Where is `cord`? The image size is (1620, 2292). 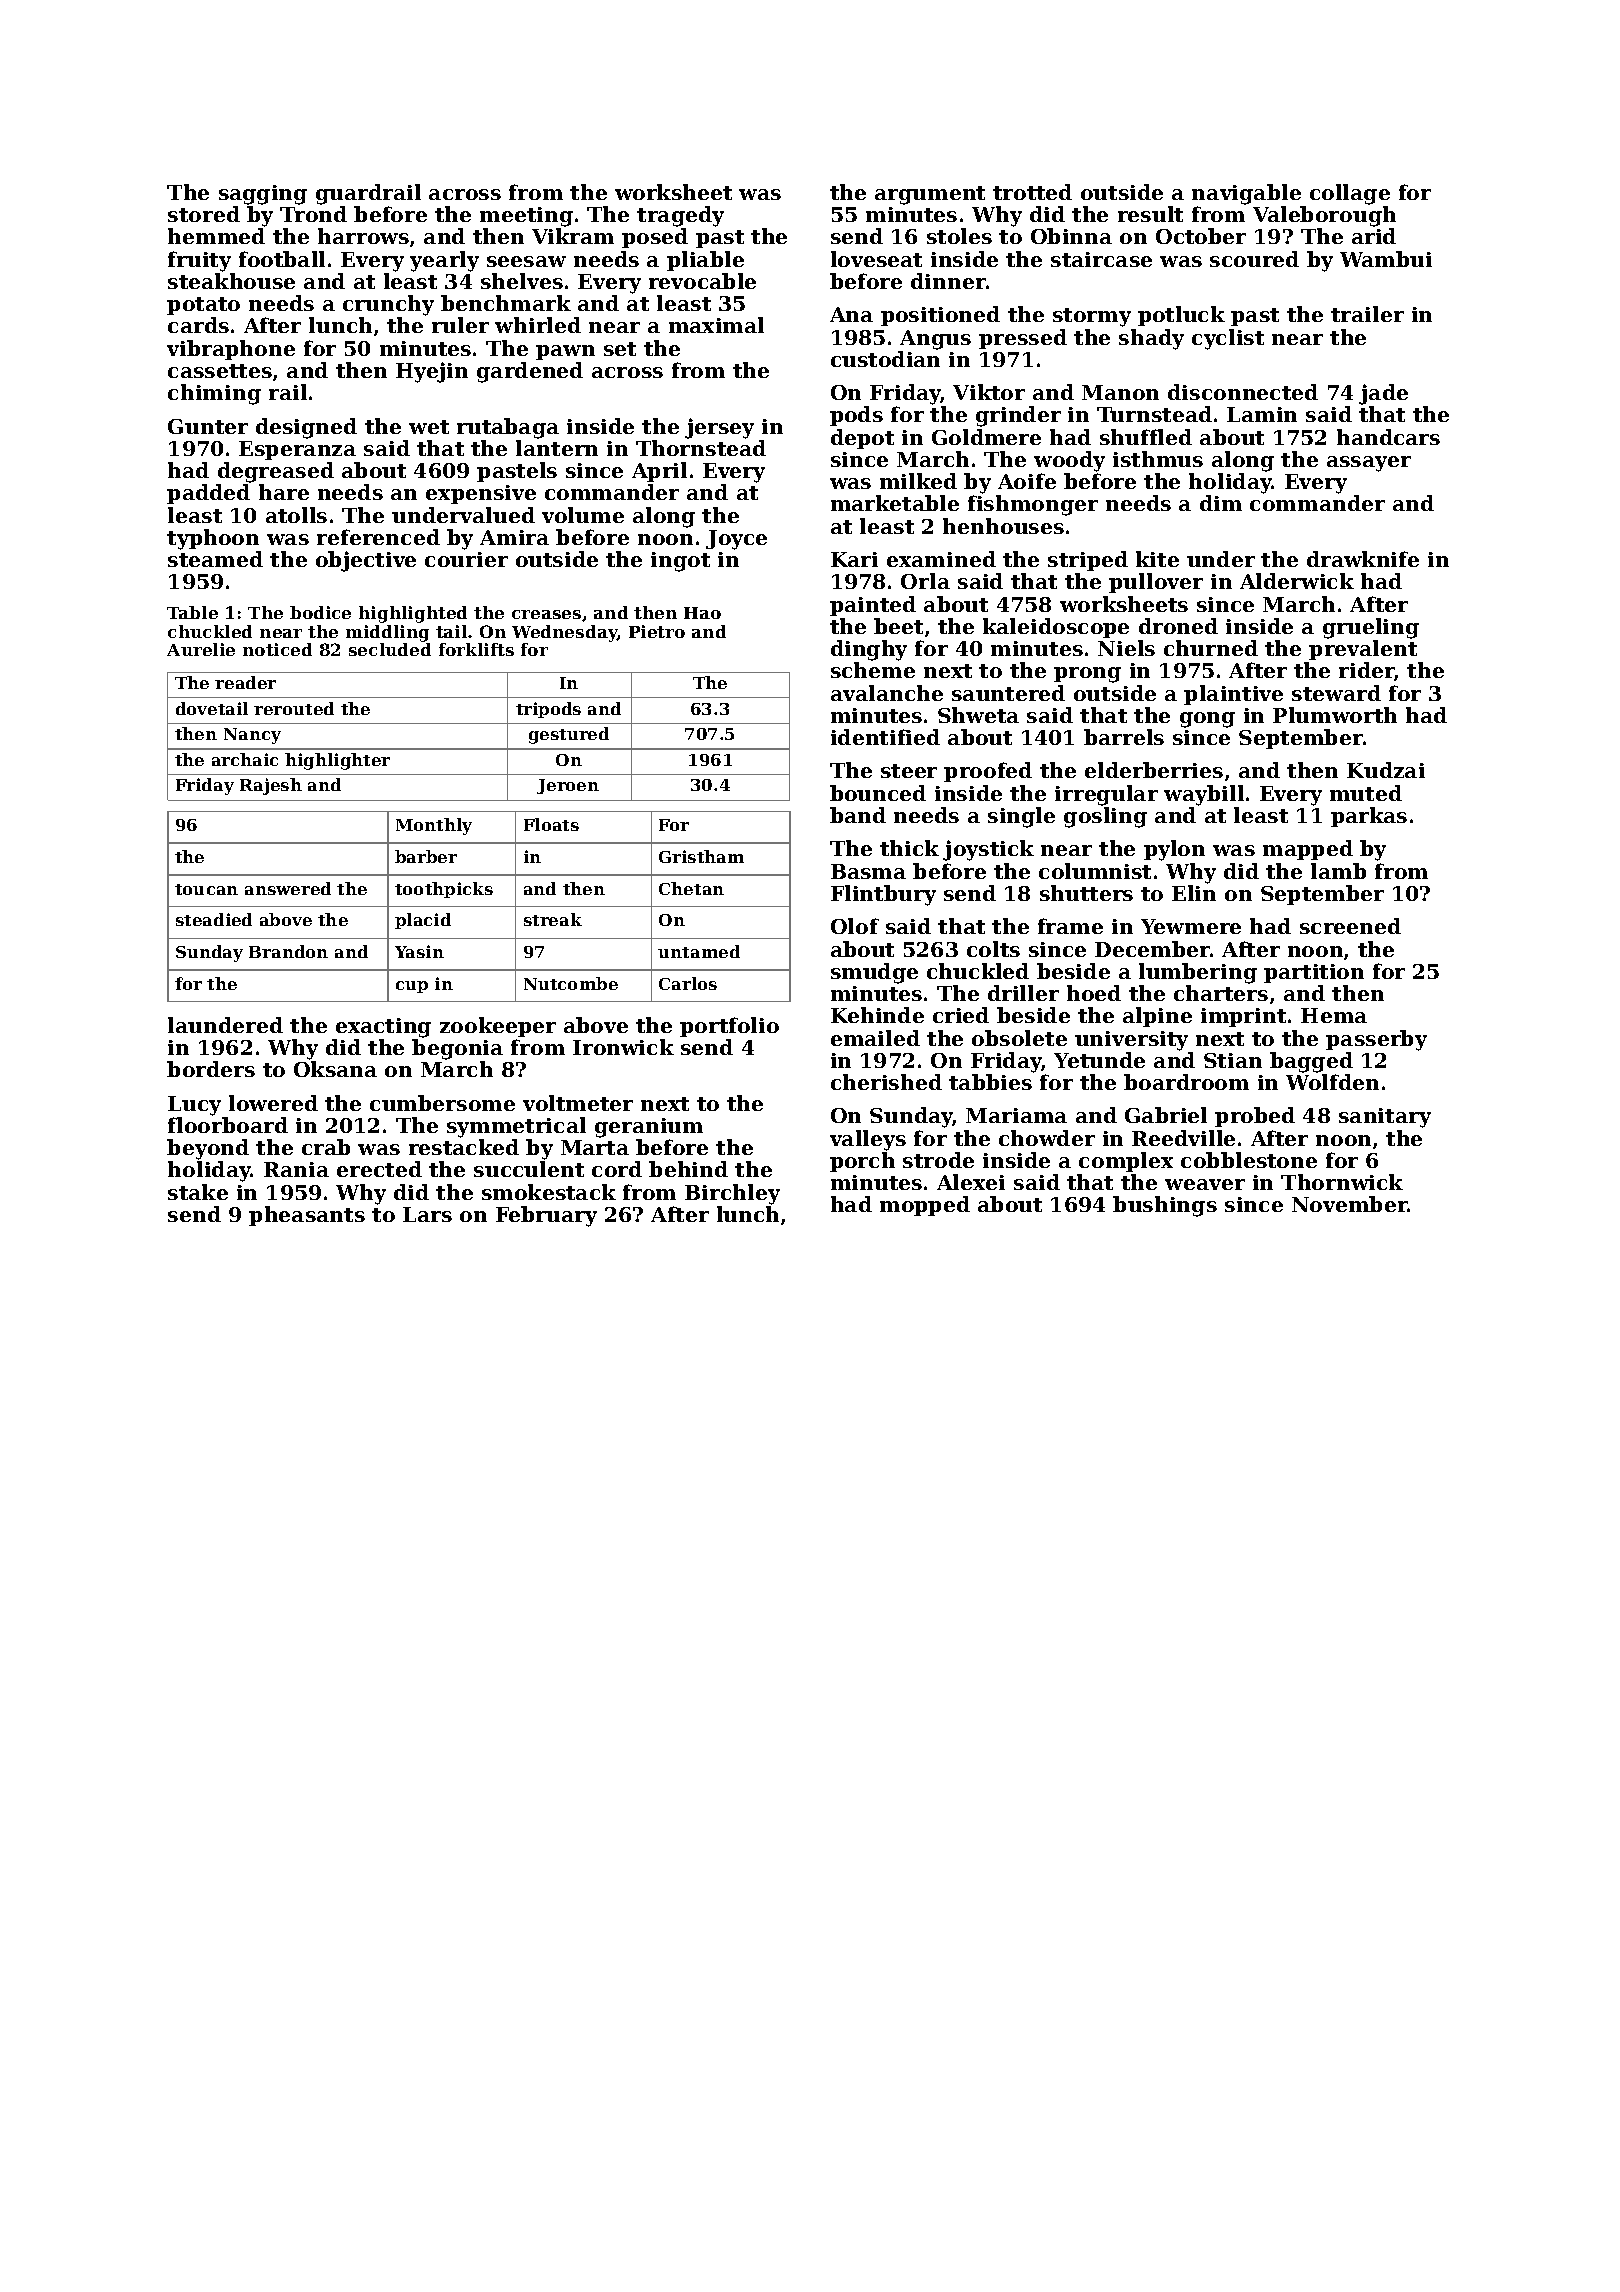 cord is located at coordinates (617, 1169).
